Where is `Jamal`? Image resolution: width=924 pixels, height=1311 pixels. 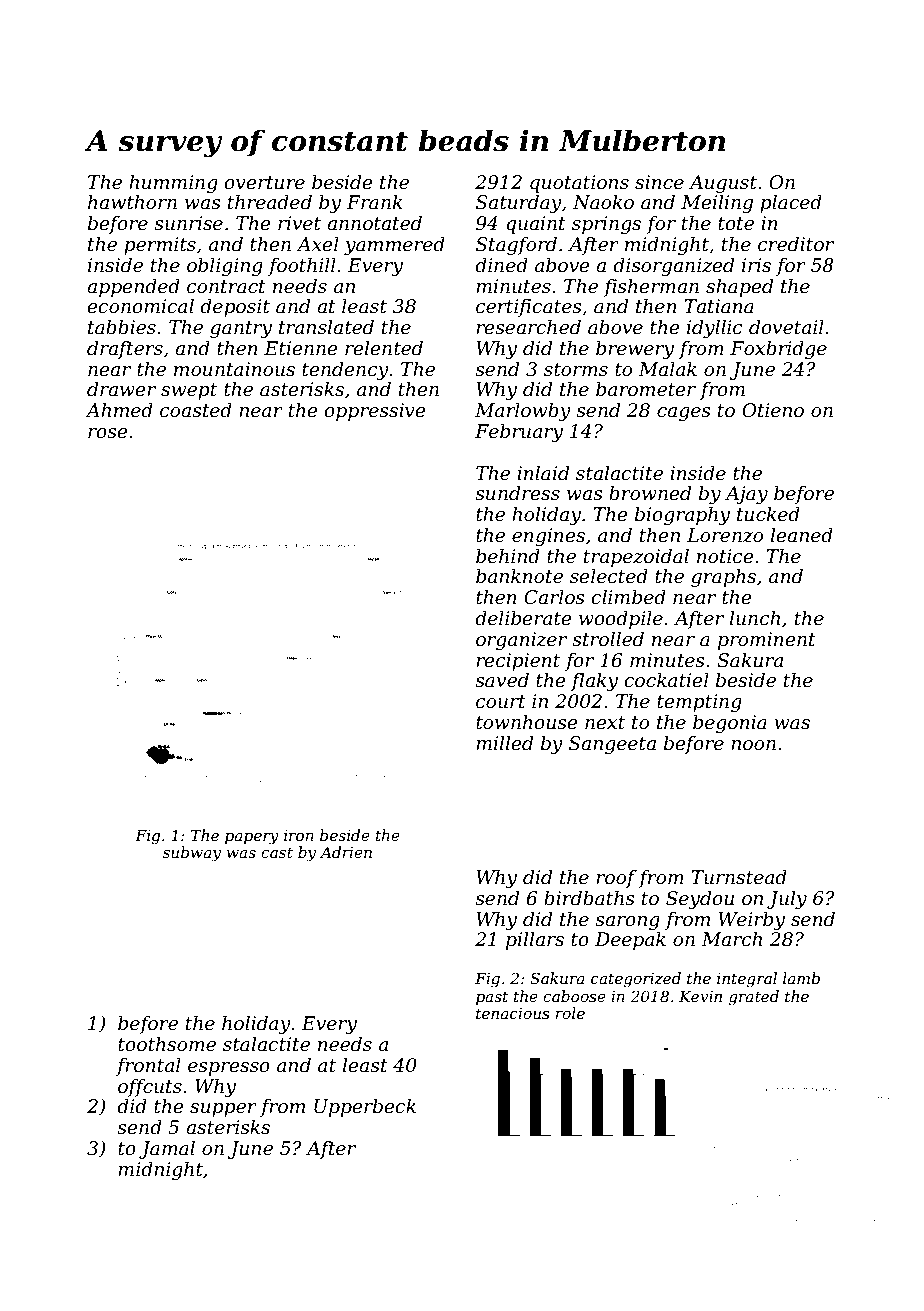 Jamal is located at coordinates (167, 1149).
